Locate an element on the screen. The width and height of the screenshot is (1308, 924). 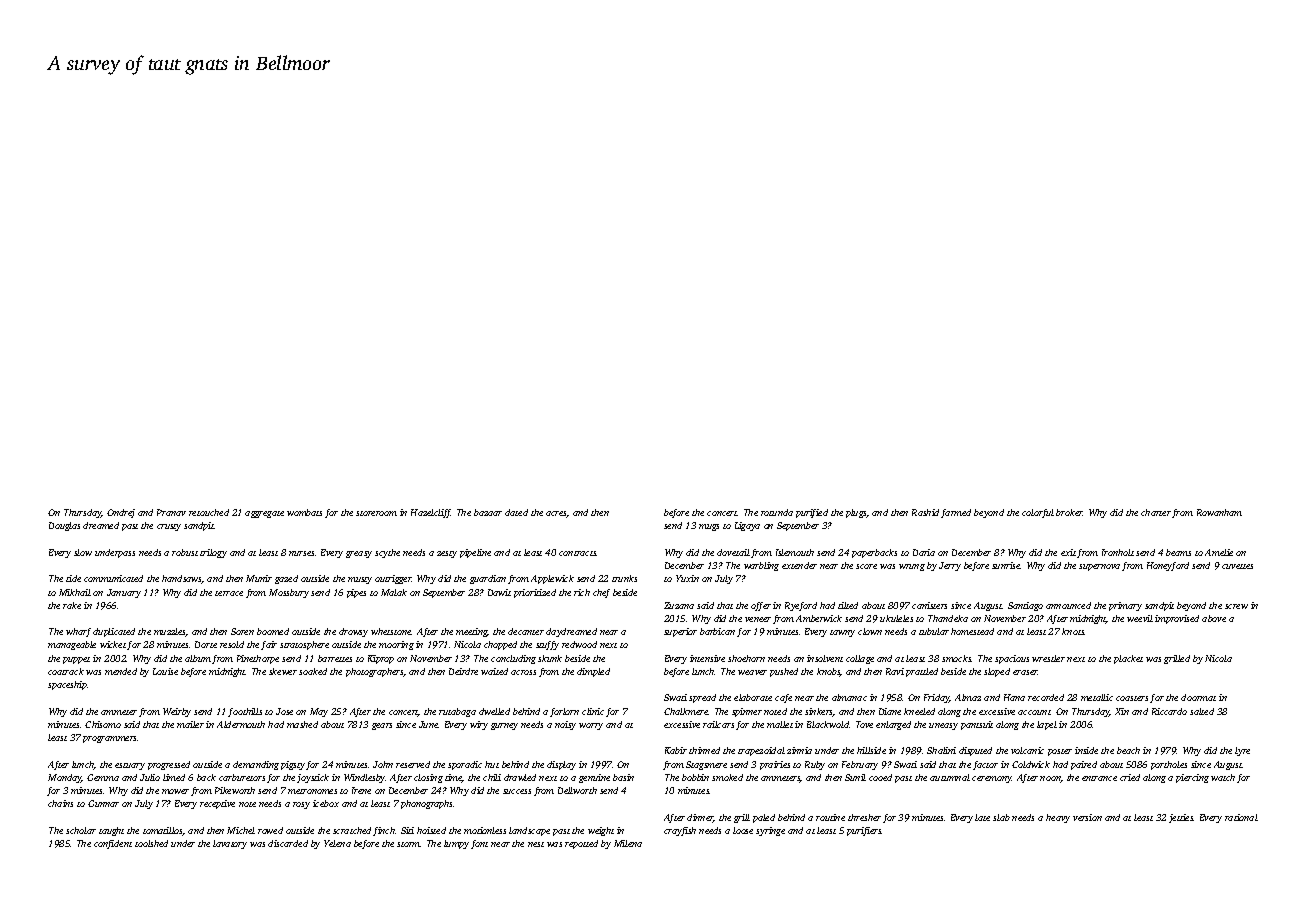
robust is located at coordinates (185, 552).
